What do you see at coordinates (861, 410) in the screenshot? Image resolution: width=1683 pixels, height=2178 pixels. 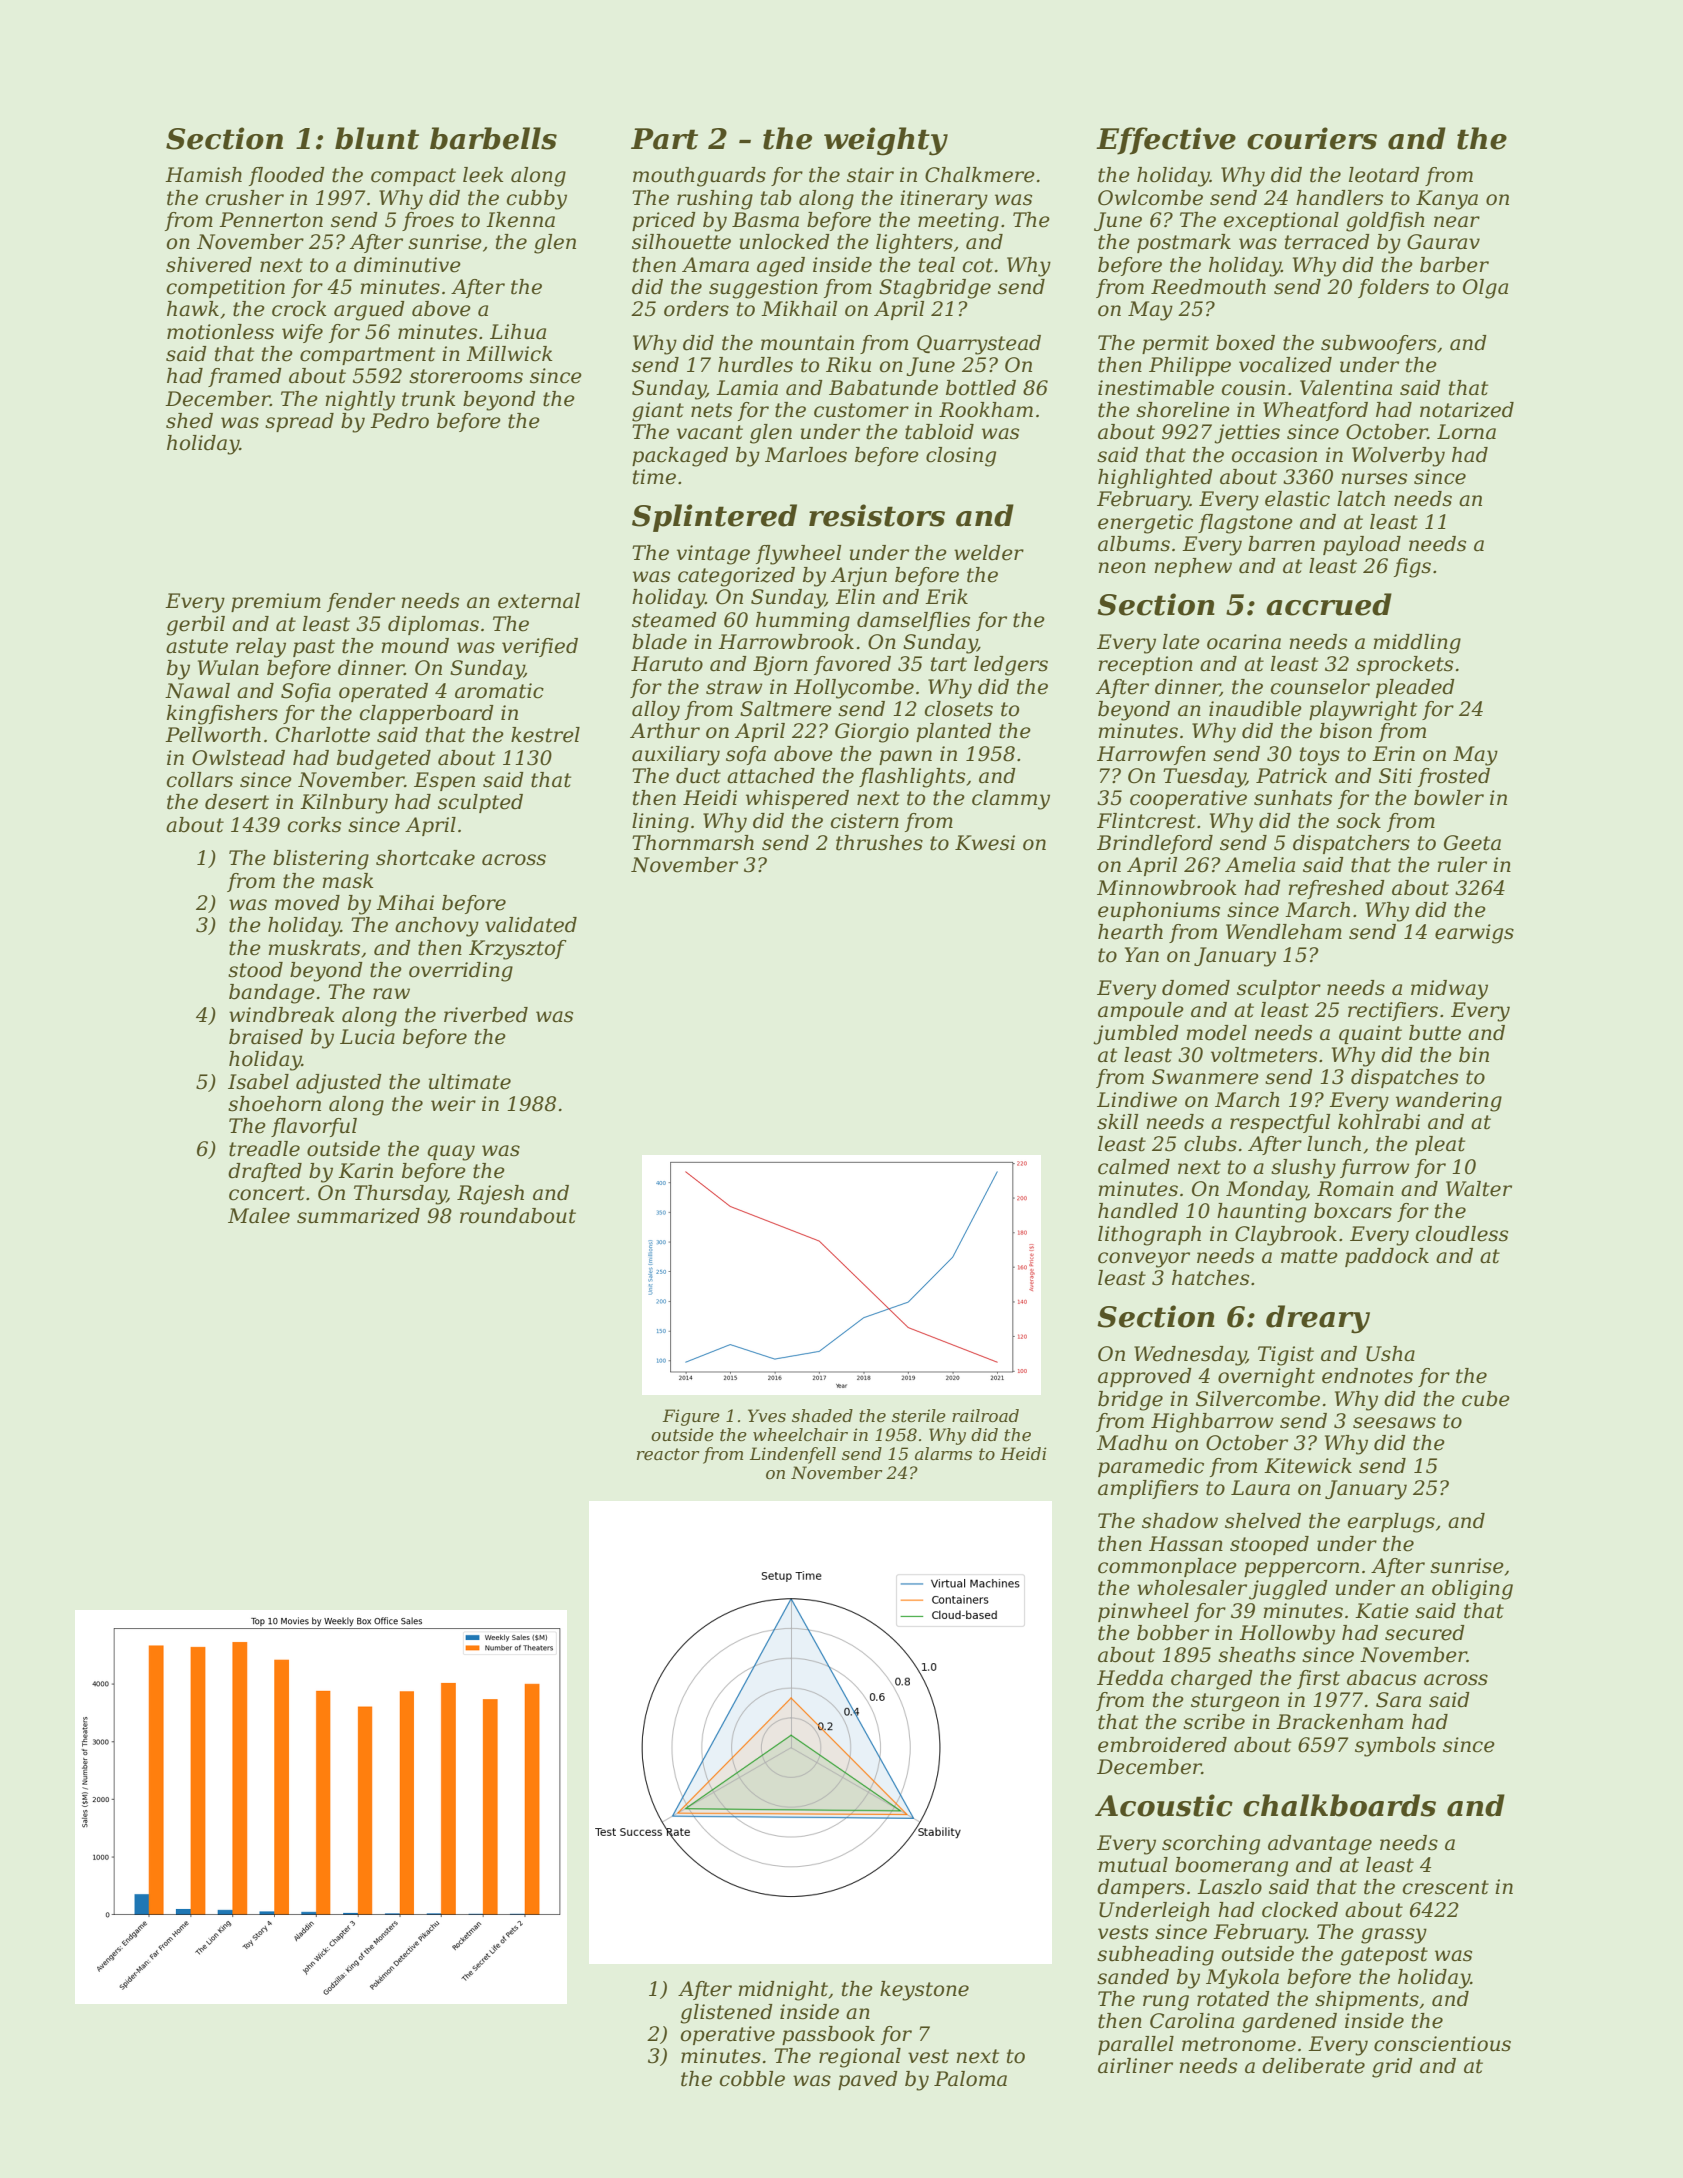 I see `customer` at bounding box center [861, 410].
